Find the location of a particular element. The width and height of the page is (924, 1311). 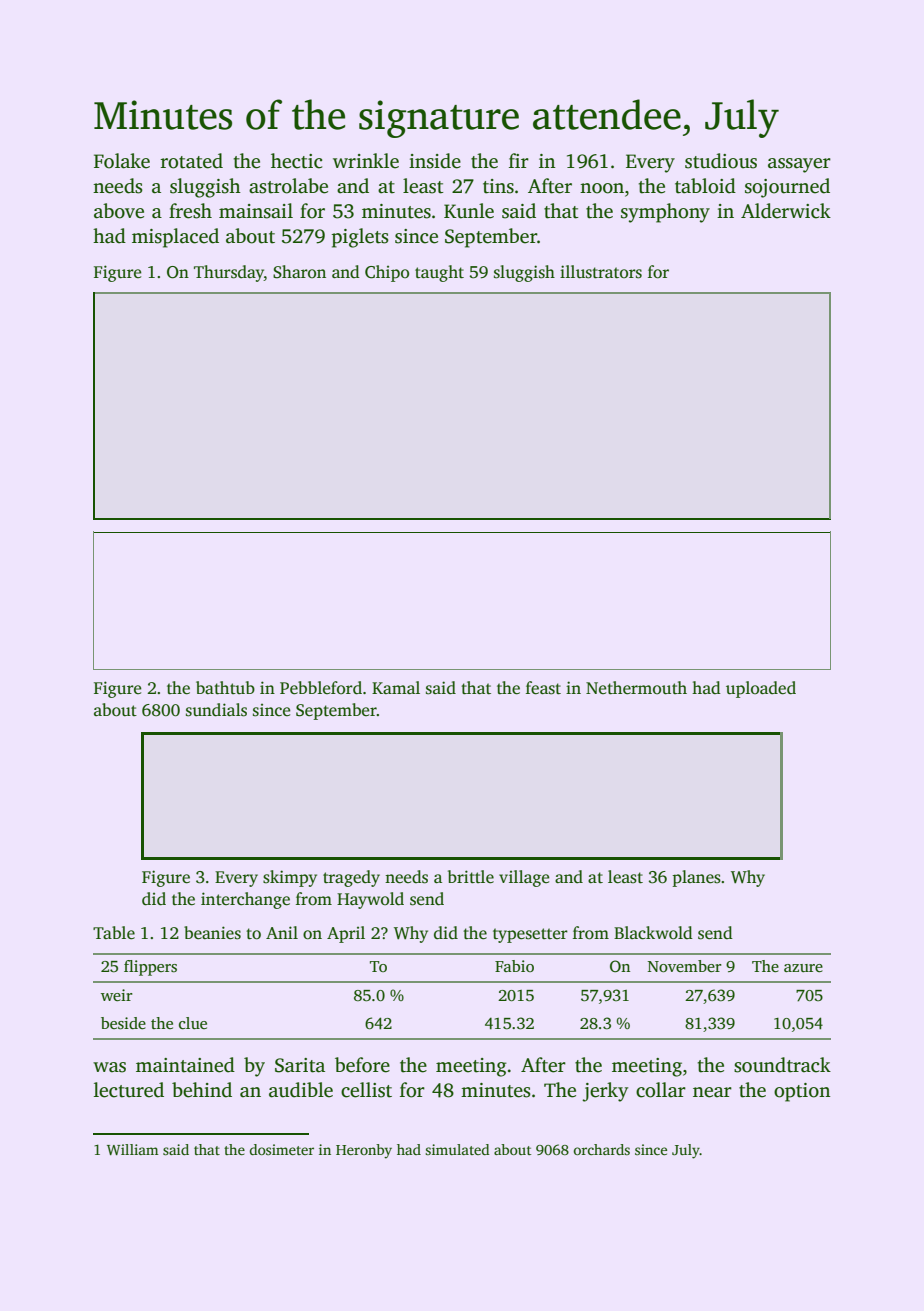

audible is located at coordinates (301, 1090).
